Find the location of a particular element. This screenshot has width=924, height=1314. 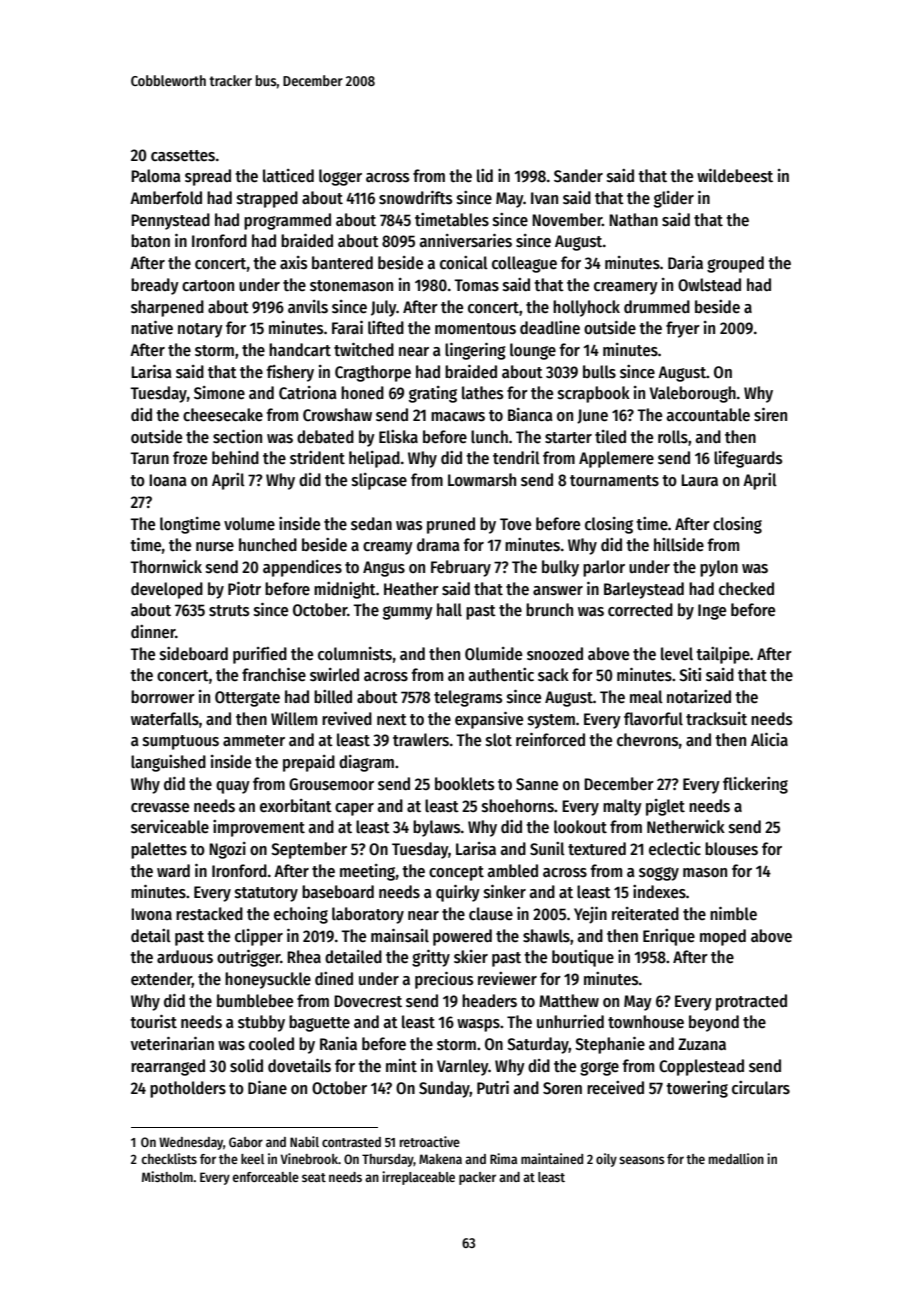

checked is located at coordinates (746, 589).
